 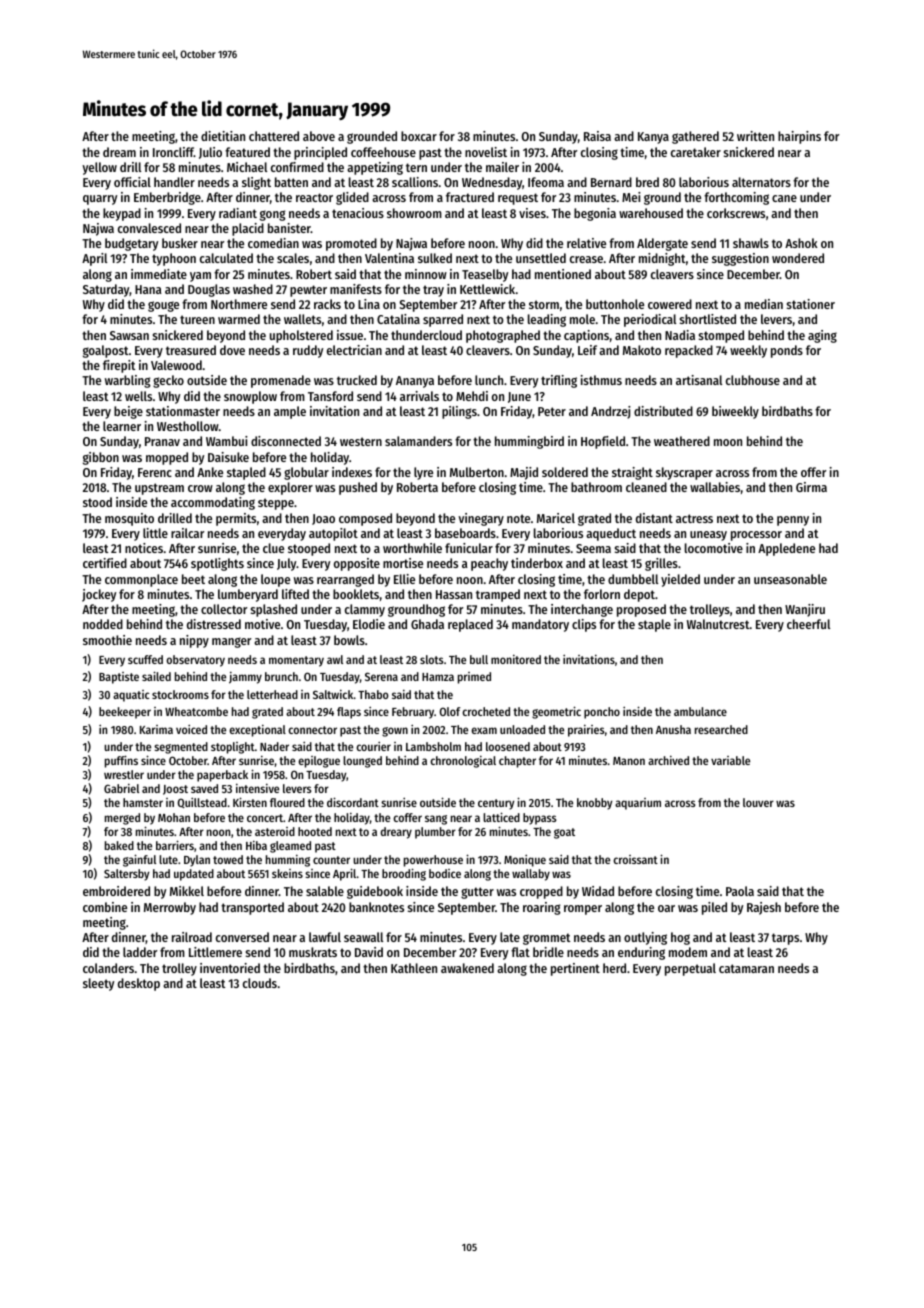 What do you see at coordinates (805, 610) in the screenshot?
I see `Wanjiru` at bounding box center [805, 610].
